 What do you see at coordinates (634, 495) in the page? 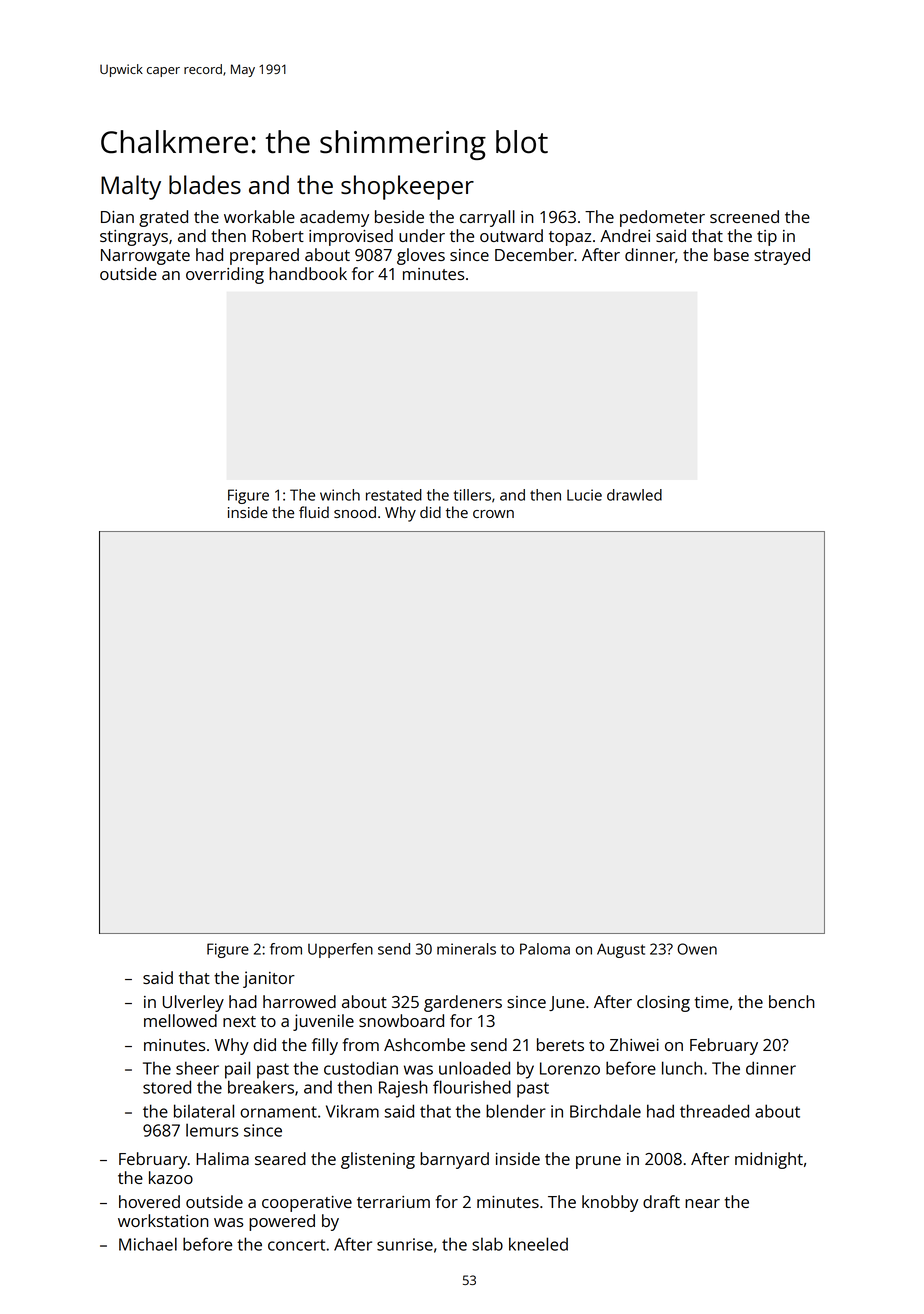
I see `drawled` at bounding box center [634, 495].
